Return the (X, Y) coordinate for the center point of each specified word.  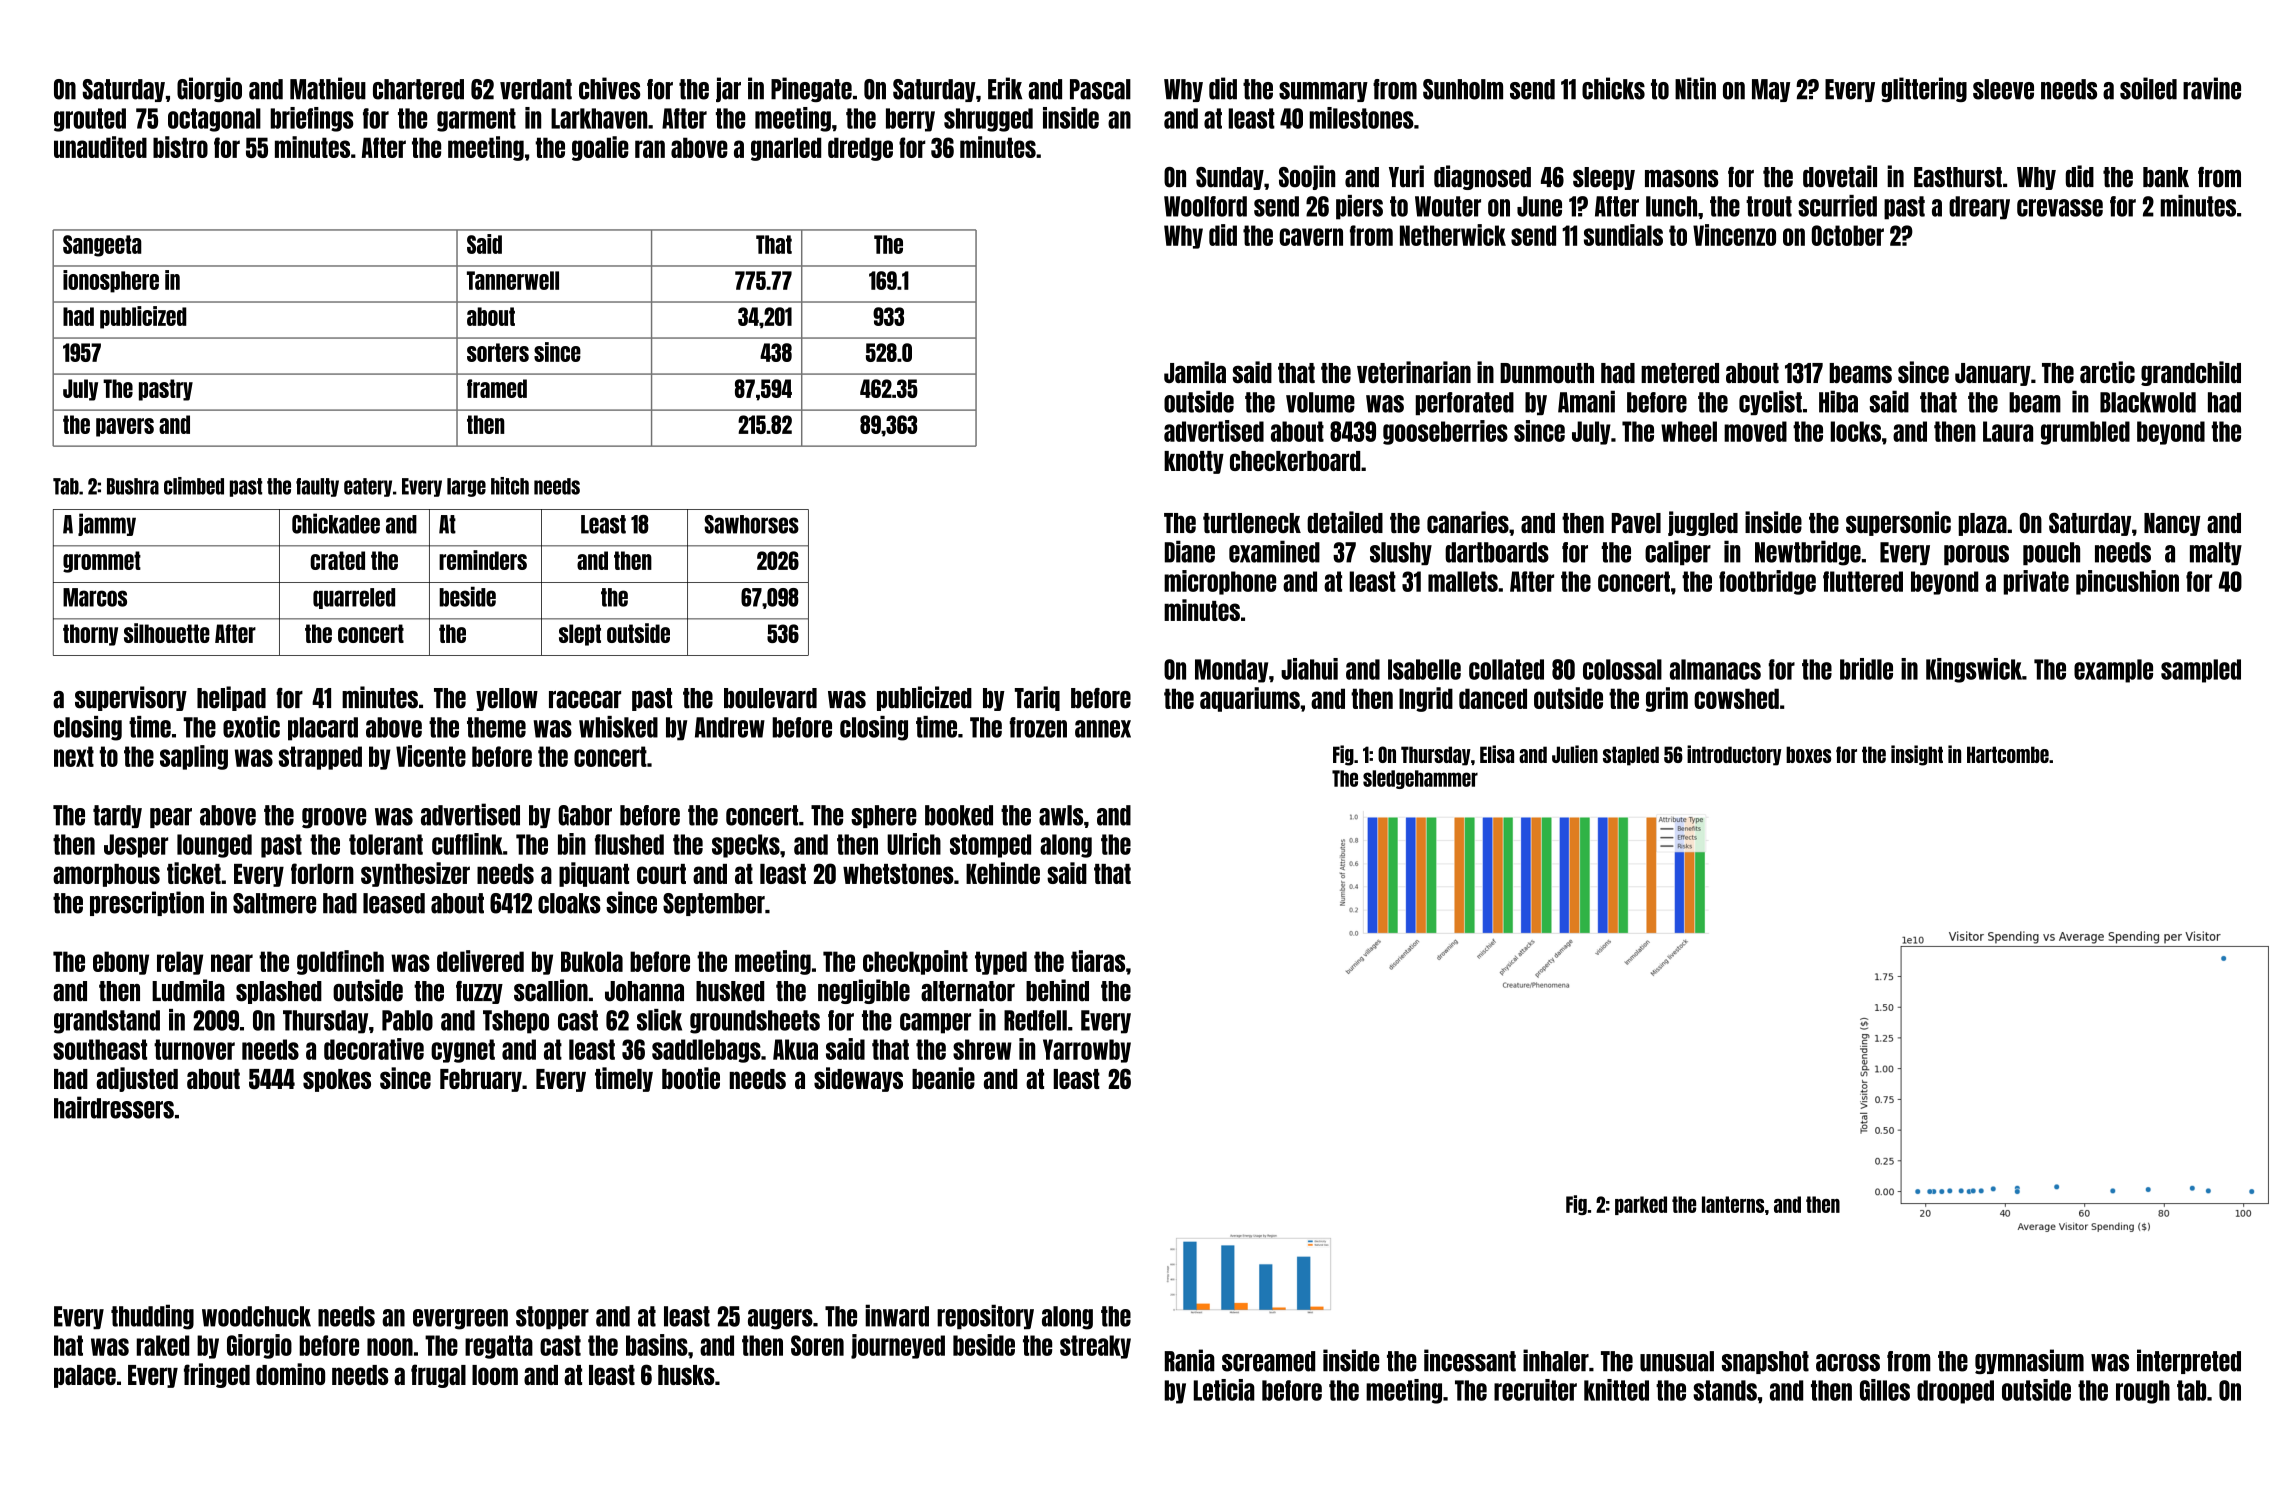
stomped (990, 846)
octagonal (214, 120)
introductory (1734, 755)
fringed (217, 1375)
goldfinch (340, 962)
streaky (1095, 1347)
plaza (1983, 524)
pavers (125, 427)
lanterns (1733, 1204)
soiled (2148, 88)
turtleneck (1252, 523)
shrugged (988, 120)
